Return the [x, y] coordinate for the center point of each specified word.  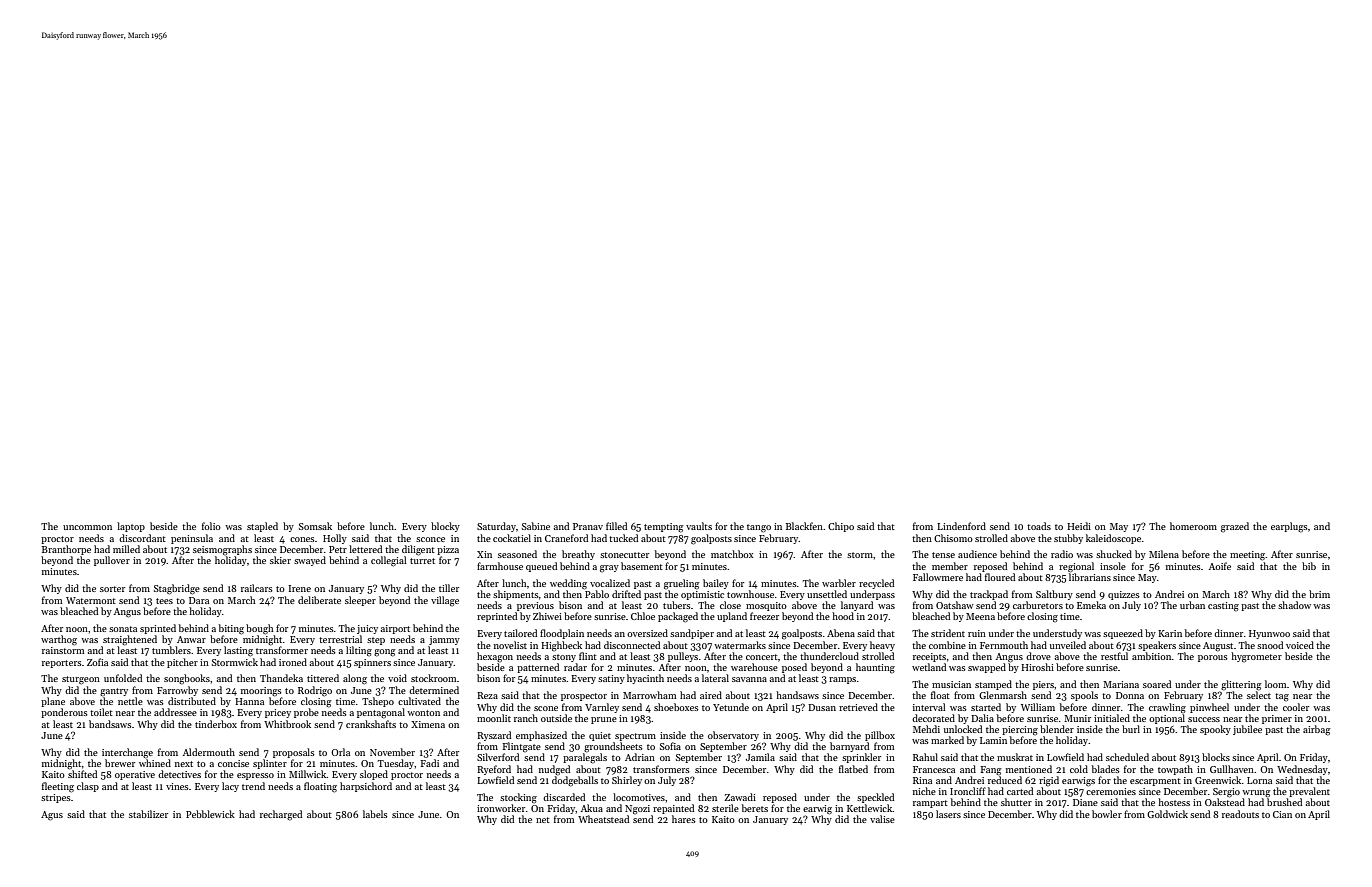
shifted [82, 774]
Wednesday [1302, 770]
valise [882, 819]
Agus [52, 816]
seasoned [517, 554]
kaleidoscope [1113, 539]
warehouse [754, 667]
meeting [1248, 556]
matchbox [732, 554]
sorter [112, 589]
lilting [359, 651]
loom [1276, 684]
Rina [922, 780]
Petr [338, 549]
